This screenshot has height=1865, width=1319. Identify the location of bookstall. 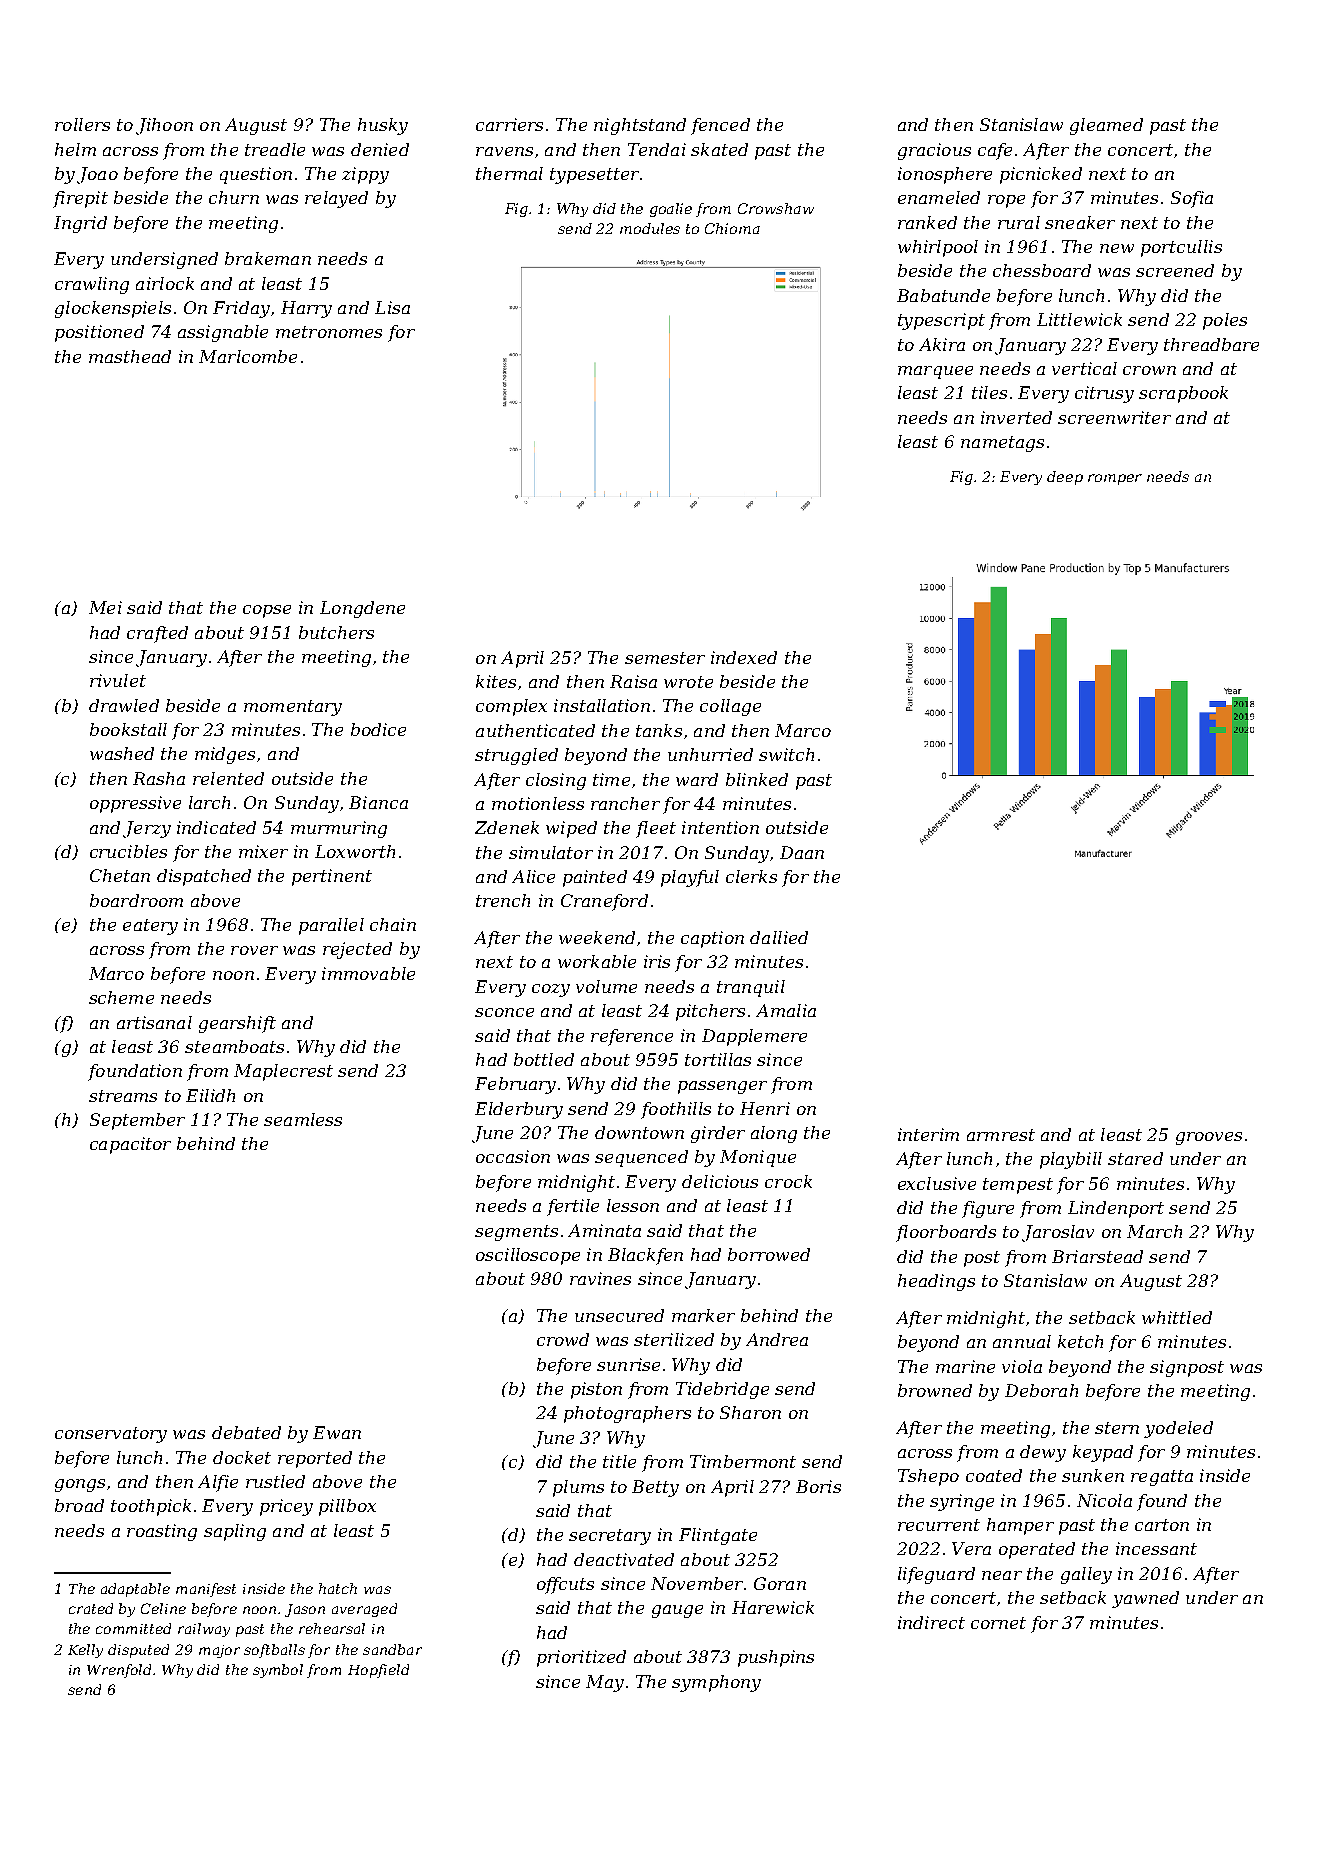
(128, 729).
